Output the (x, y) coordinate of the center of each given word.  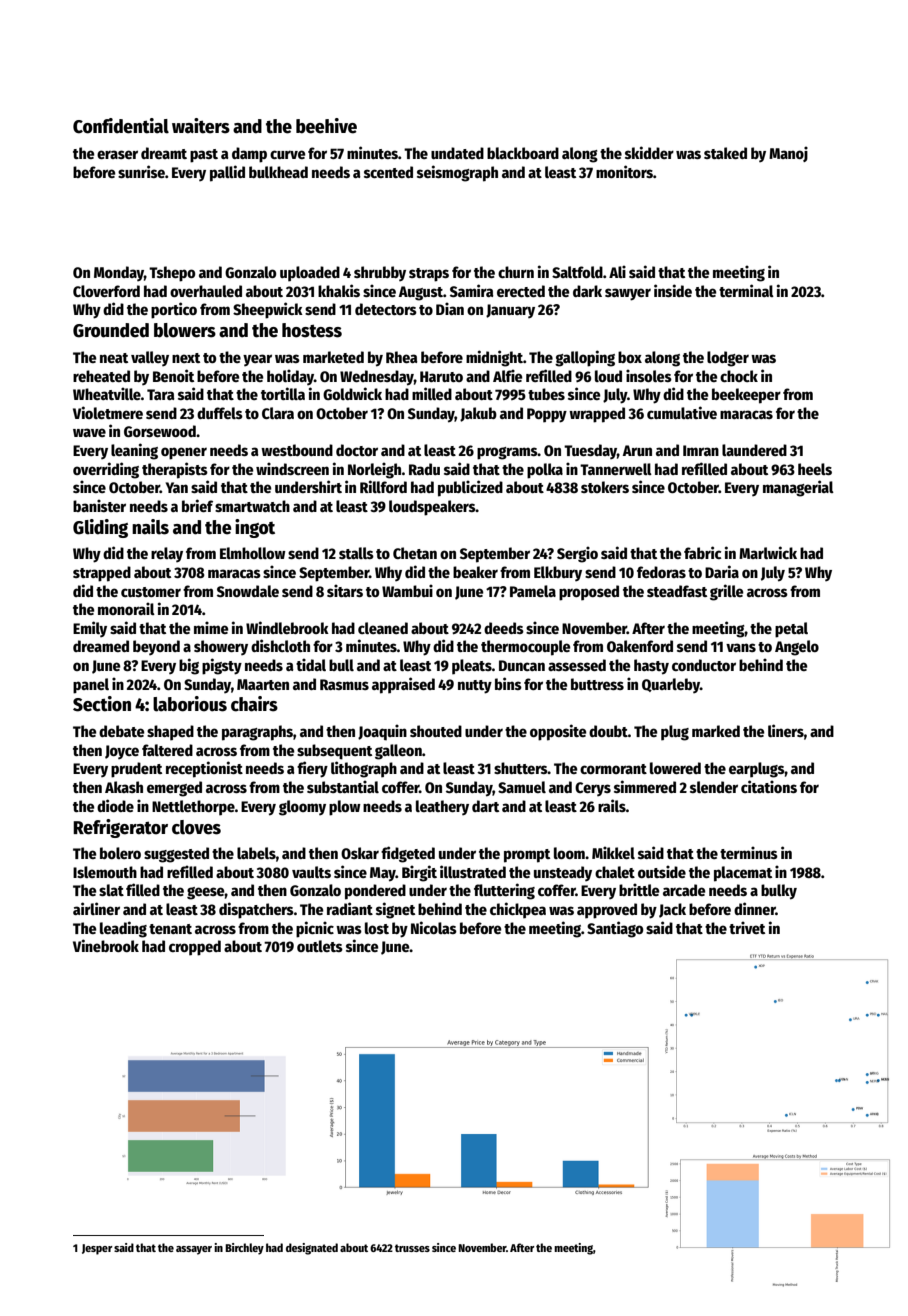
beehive (326, 126)
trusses (412, 1248)
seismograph (457, 173)
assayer (194, 1250)
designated (312, 1249)
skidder (649, 152)
